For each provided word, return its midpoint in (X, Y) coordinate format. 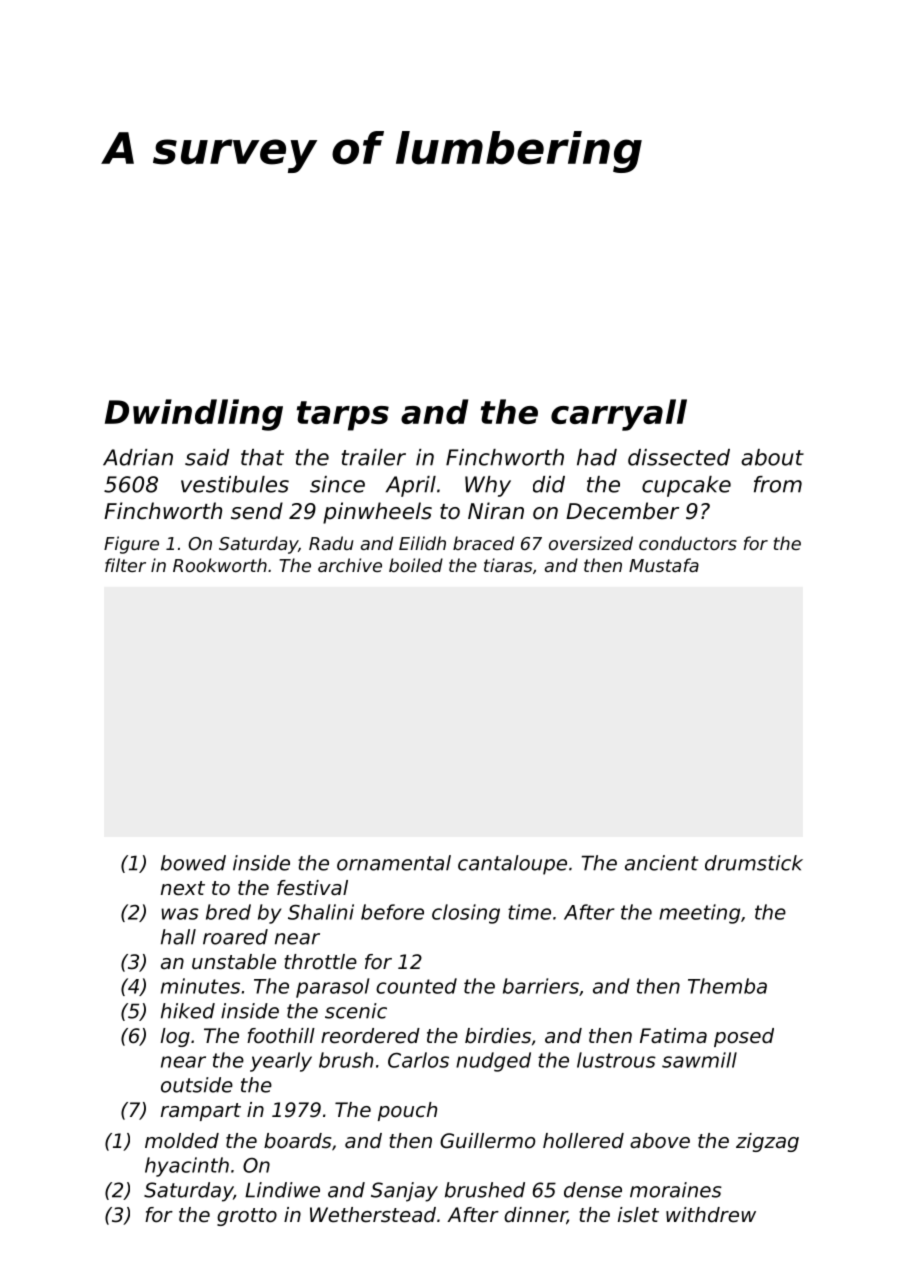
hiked (188, 1011)
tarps (343, 416)
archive (350, 565)
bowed (193, 863)
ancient (661, 863)
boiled (416, 565)
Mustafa (664, 565)
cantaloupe (512, 865)
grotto (247, 1217)
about (772, 457)
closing (466, 914)
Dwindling (194, 415)
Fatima (673, 1035)
